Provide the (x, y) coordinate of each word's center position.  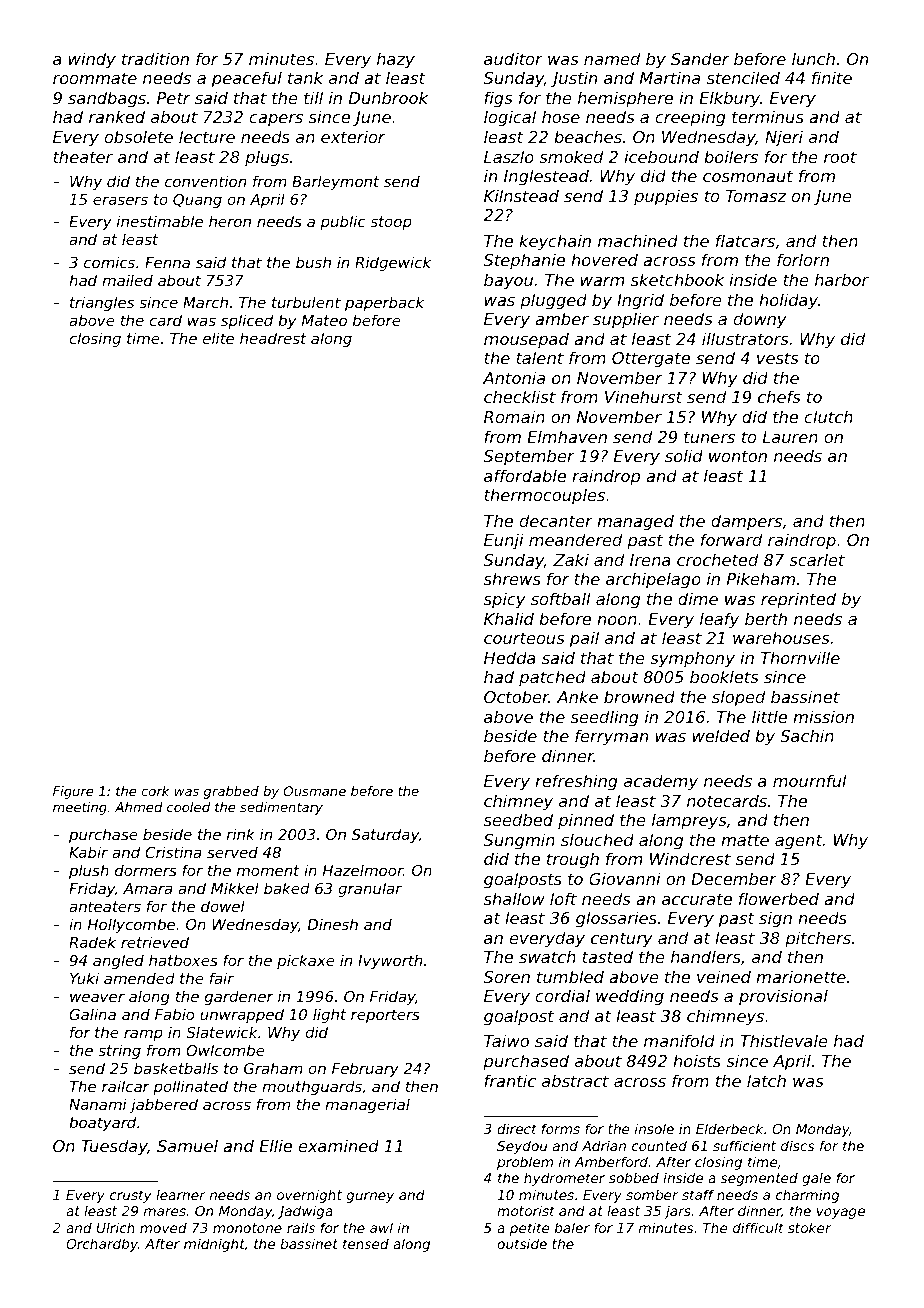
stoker (809, 1227)
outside (522, 1243)
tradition (155, 58)
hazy (396, 60)
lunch (813, 58)
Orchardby (102, 1245)
